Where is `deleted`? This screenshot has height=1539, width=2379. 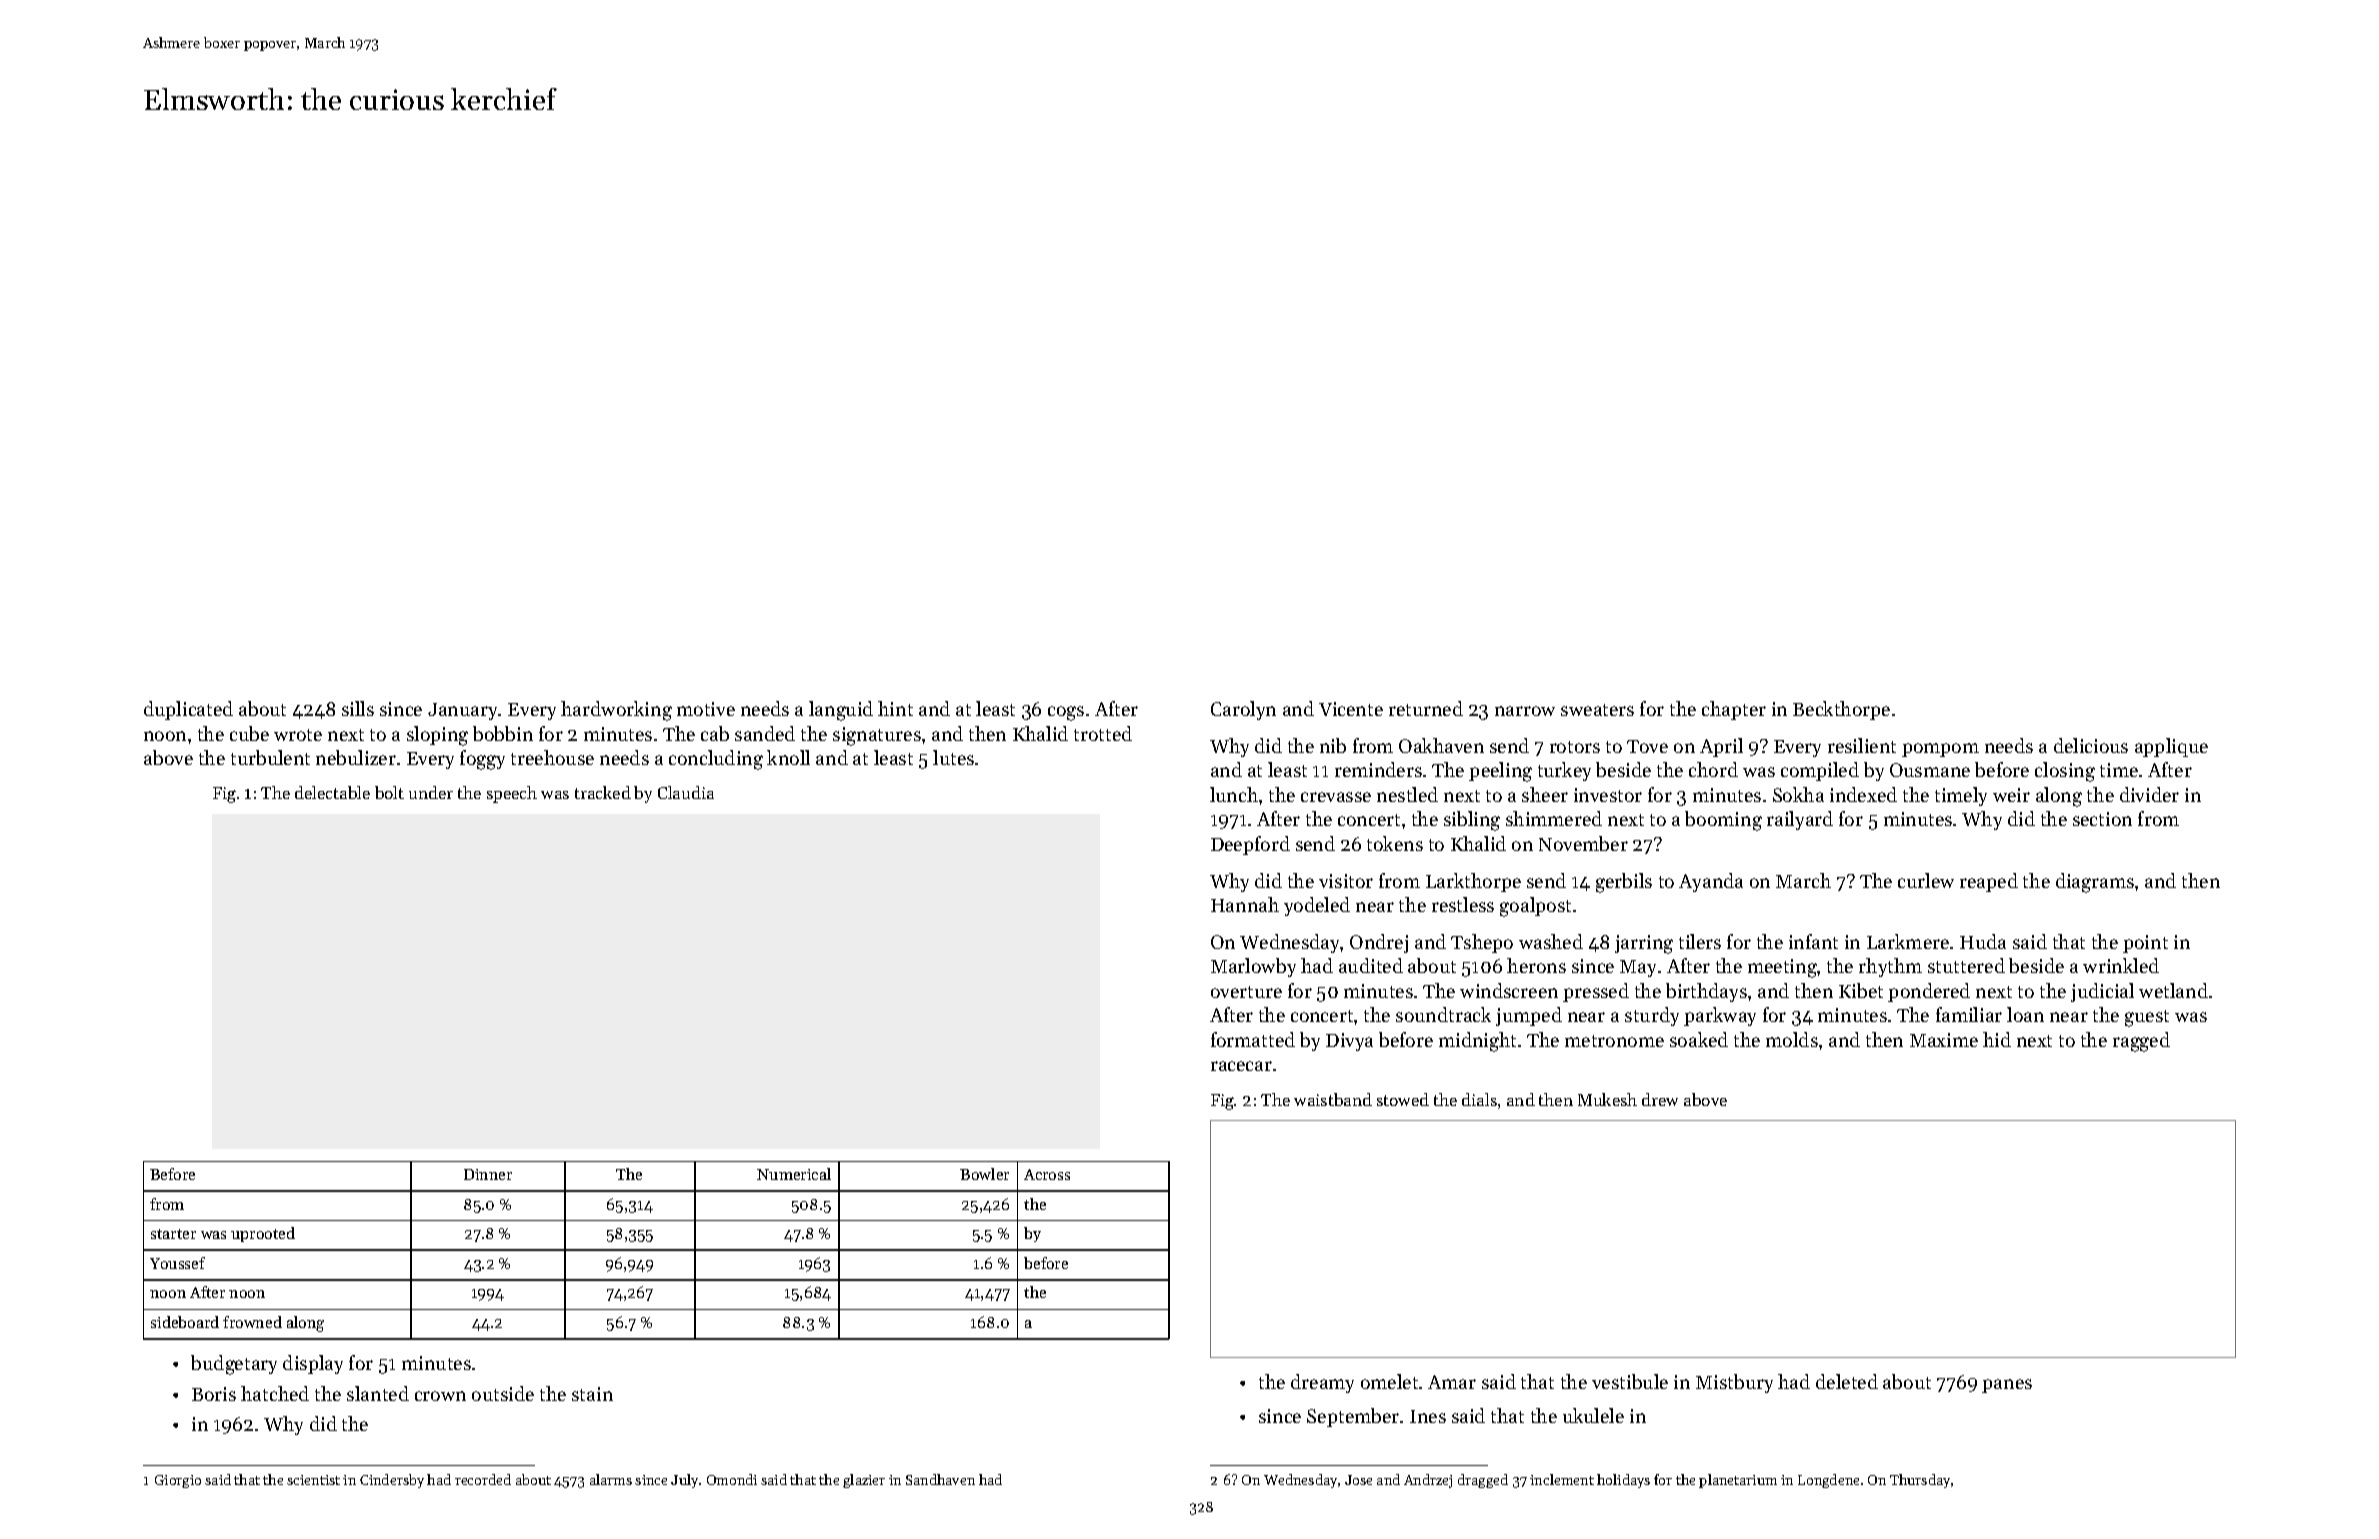
deleted is located at coordinates (1847, 1381).
